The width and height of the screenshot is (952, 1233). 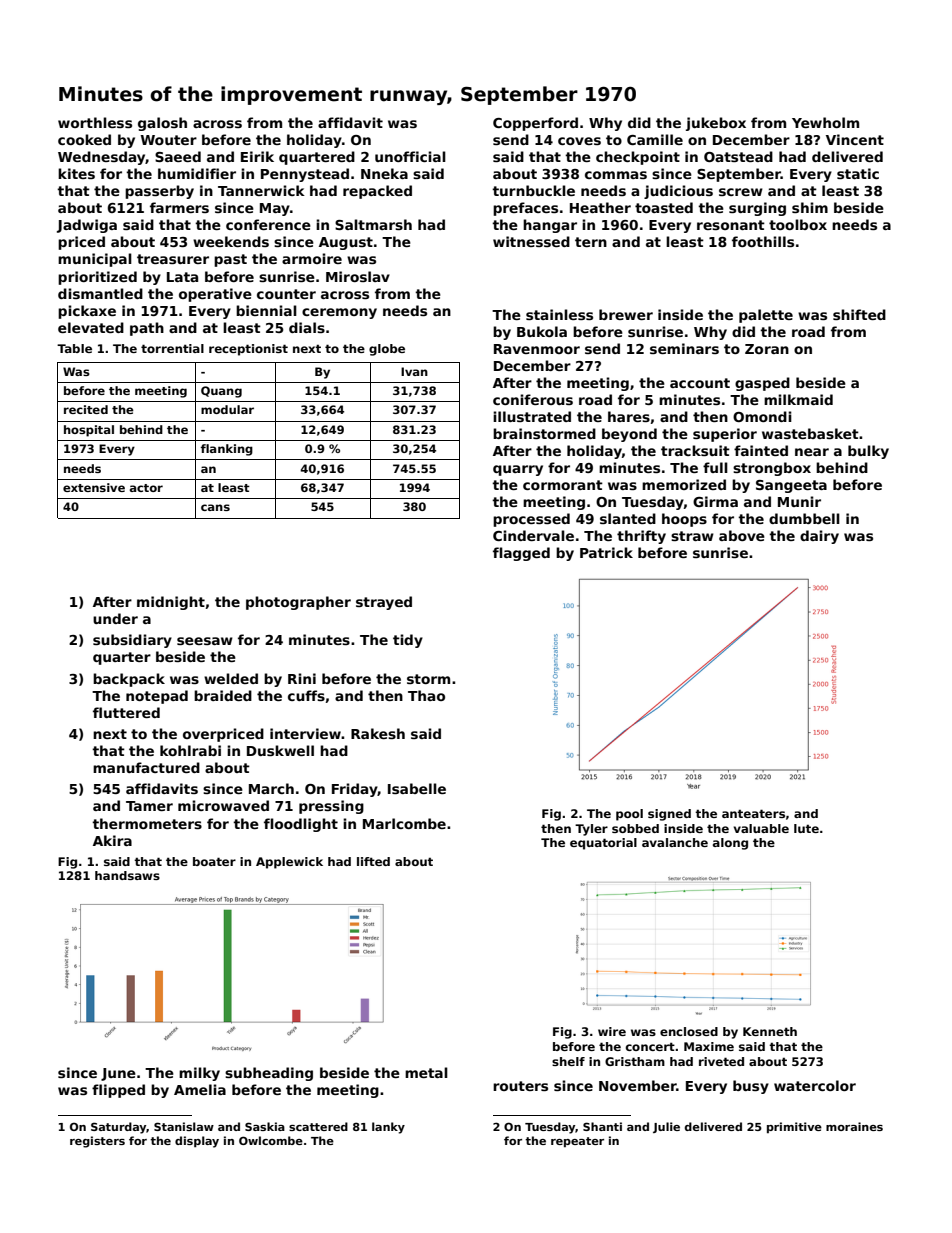 What do you see at coordinates (127, 875) in the screenshot?
I see `handsaws` at bounding box center [127, 875].
